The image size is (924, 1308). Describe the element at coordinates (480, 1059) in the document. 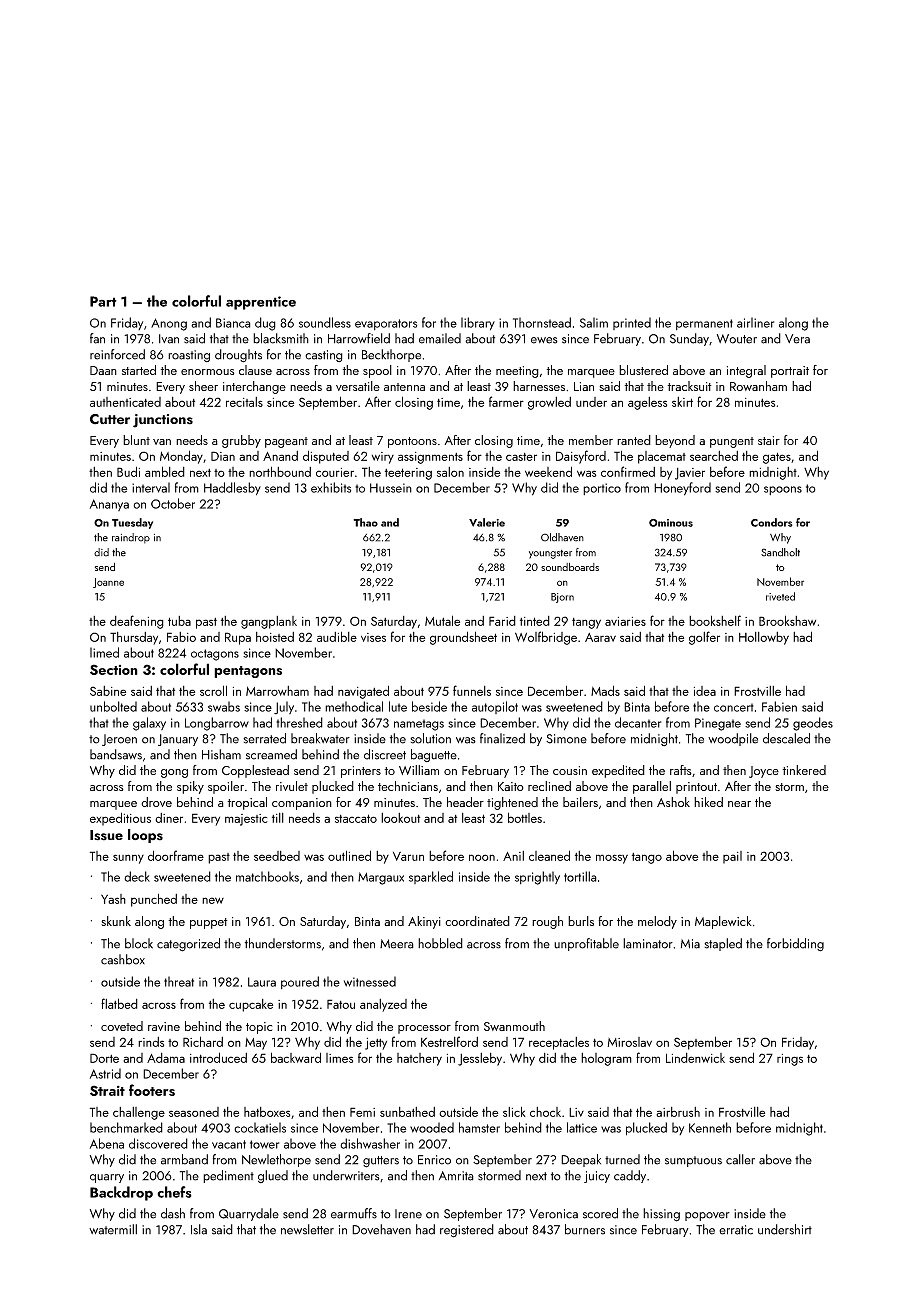

I see `Jessleby` at that location.
